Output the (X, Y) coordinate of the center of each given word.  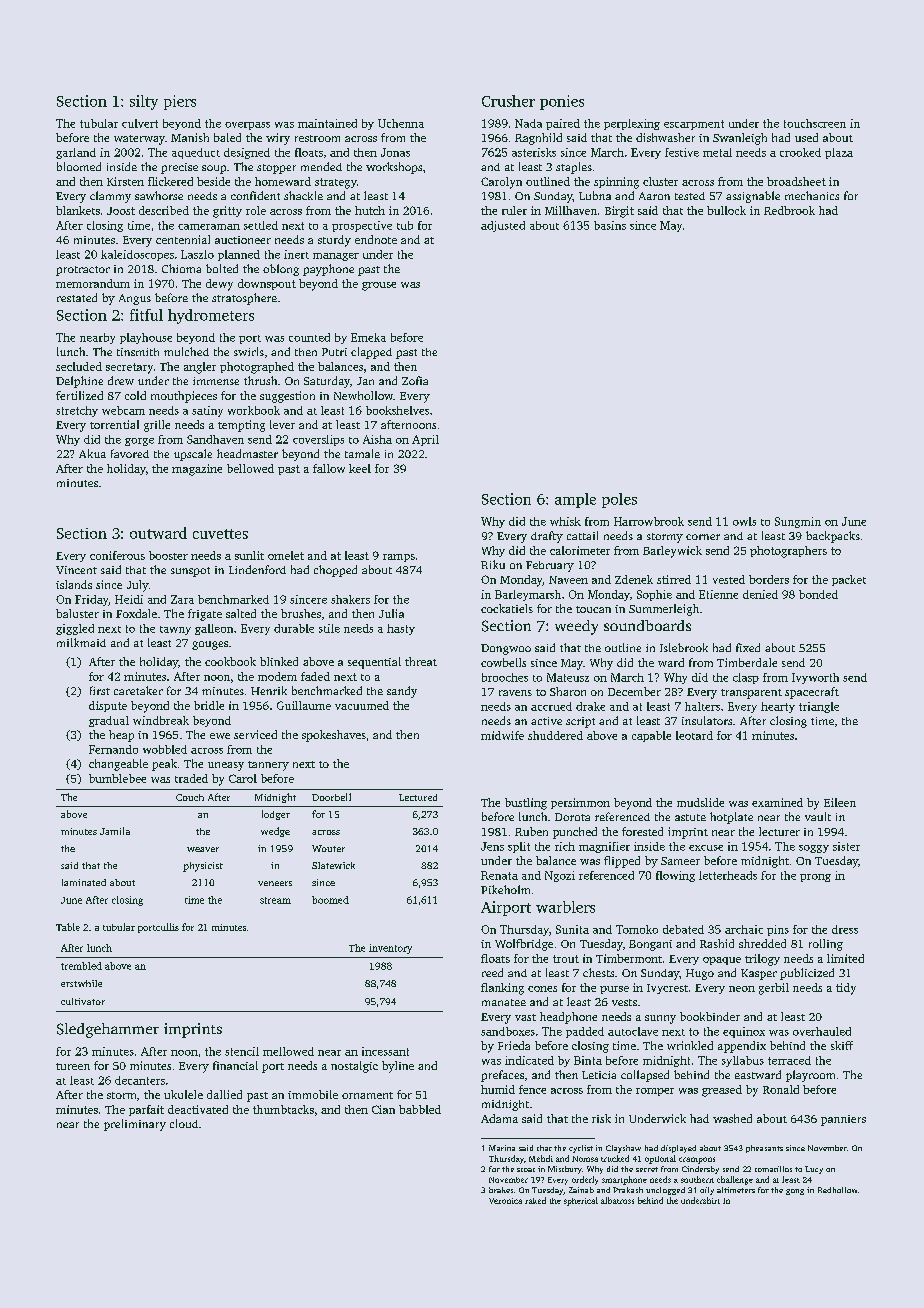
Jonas (395, 152)
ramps (399, 558)
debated (683, 929)
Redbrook (789, 210)
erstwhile (81, 983)
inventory (390, 949)
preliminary (135, 1125)
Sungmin (798, 522)
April (425, 440)
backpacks (833, 537)
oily (707, 1191)
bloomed (79, 166)
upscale (193, 455)
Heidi (129, 599)
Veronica (505, 1201)
